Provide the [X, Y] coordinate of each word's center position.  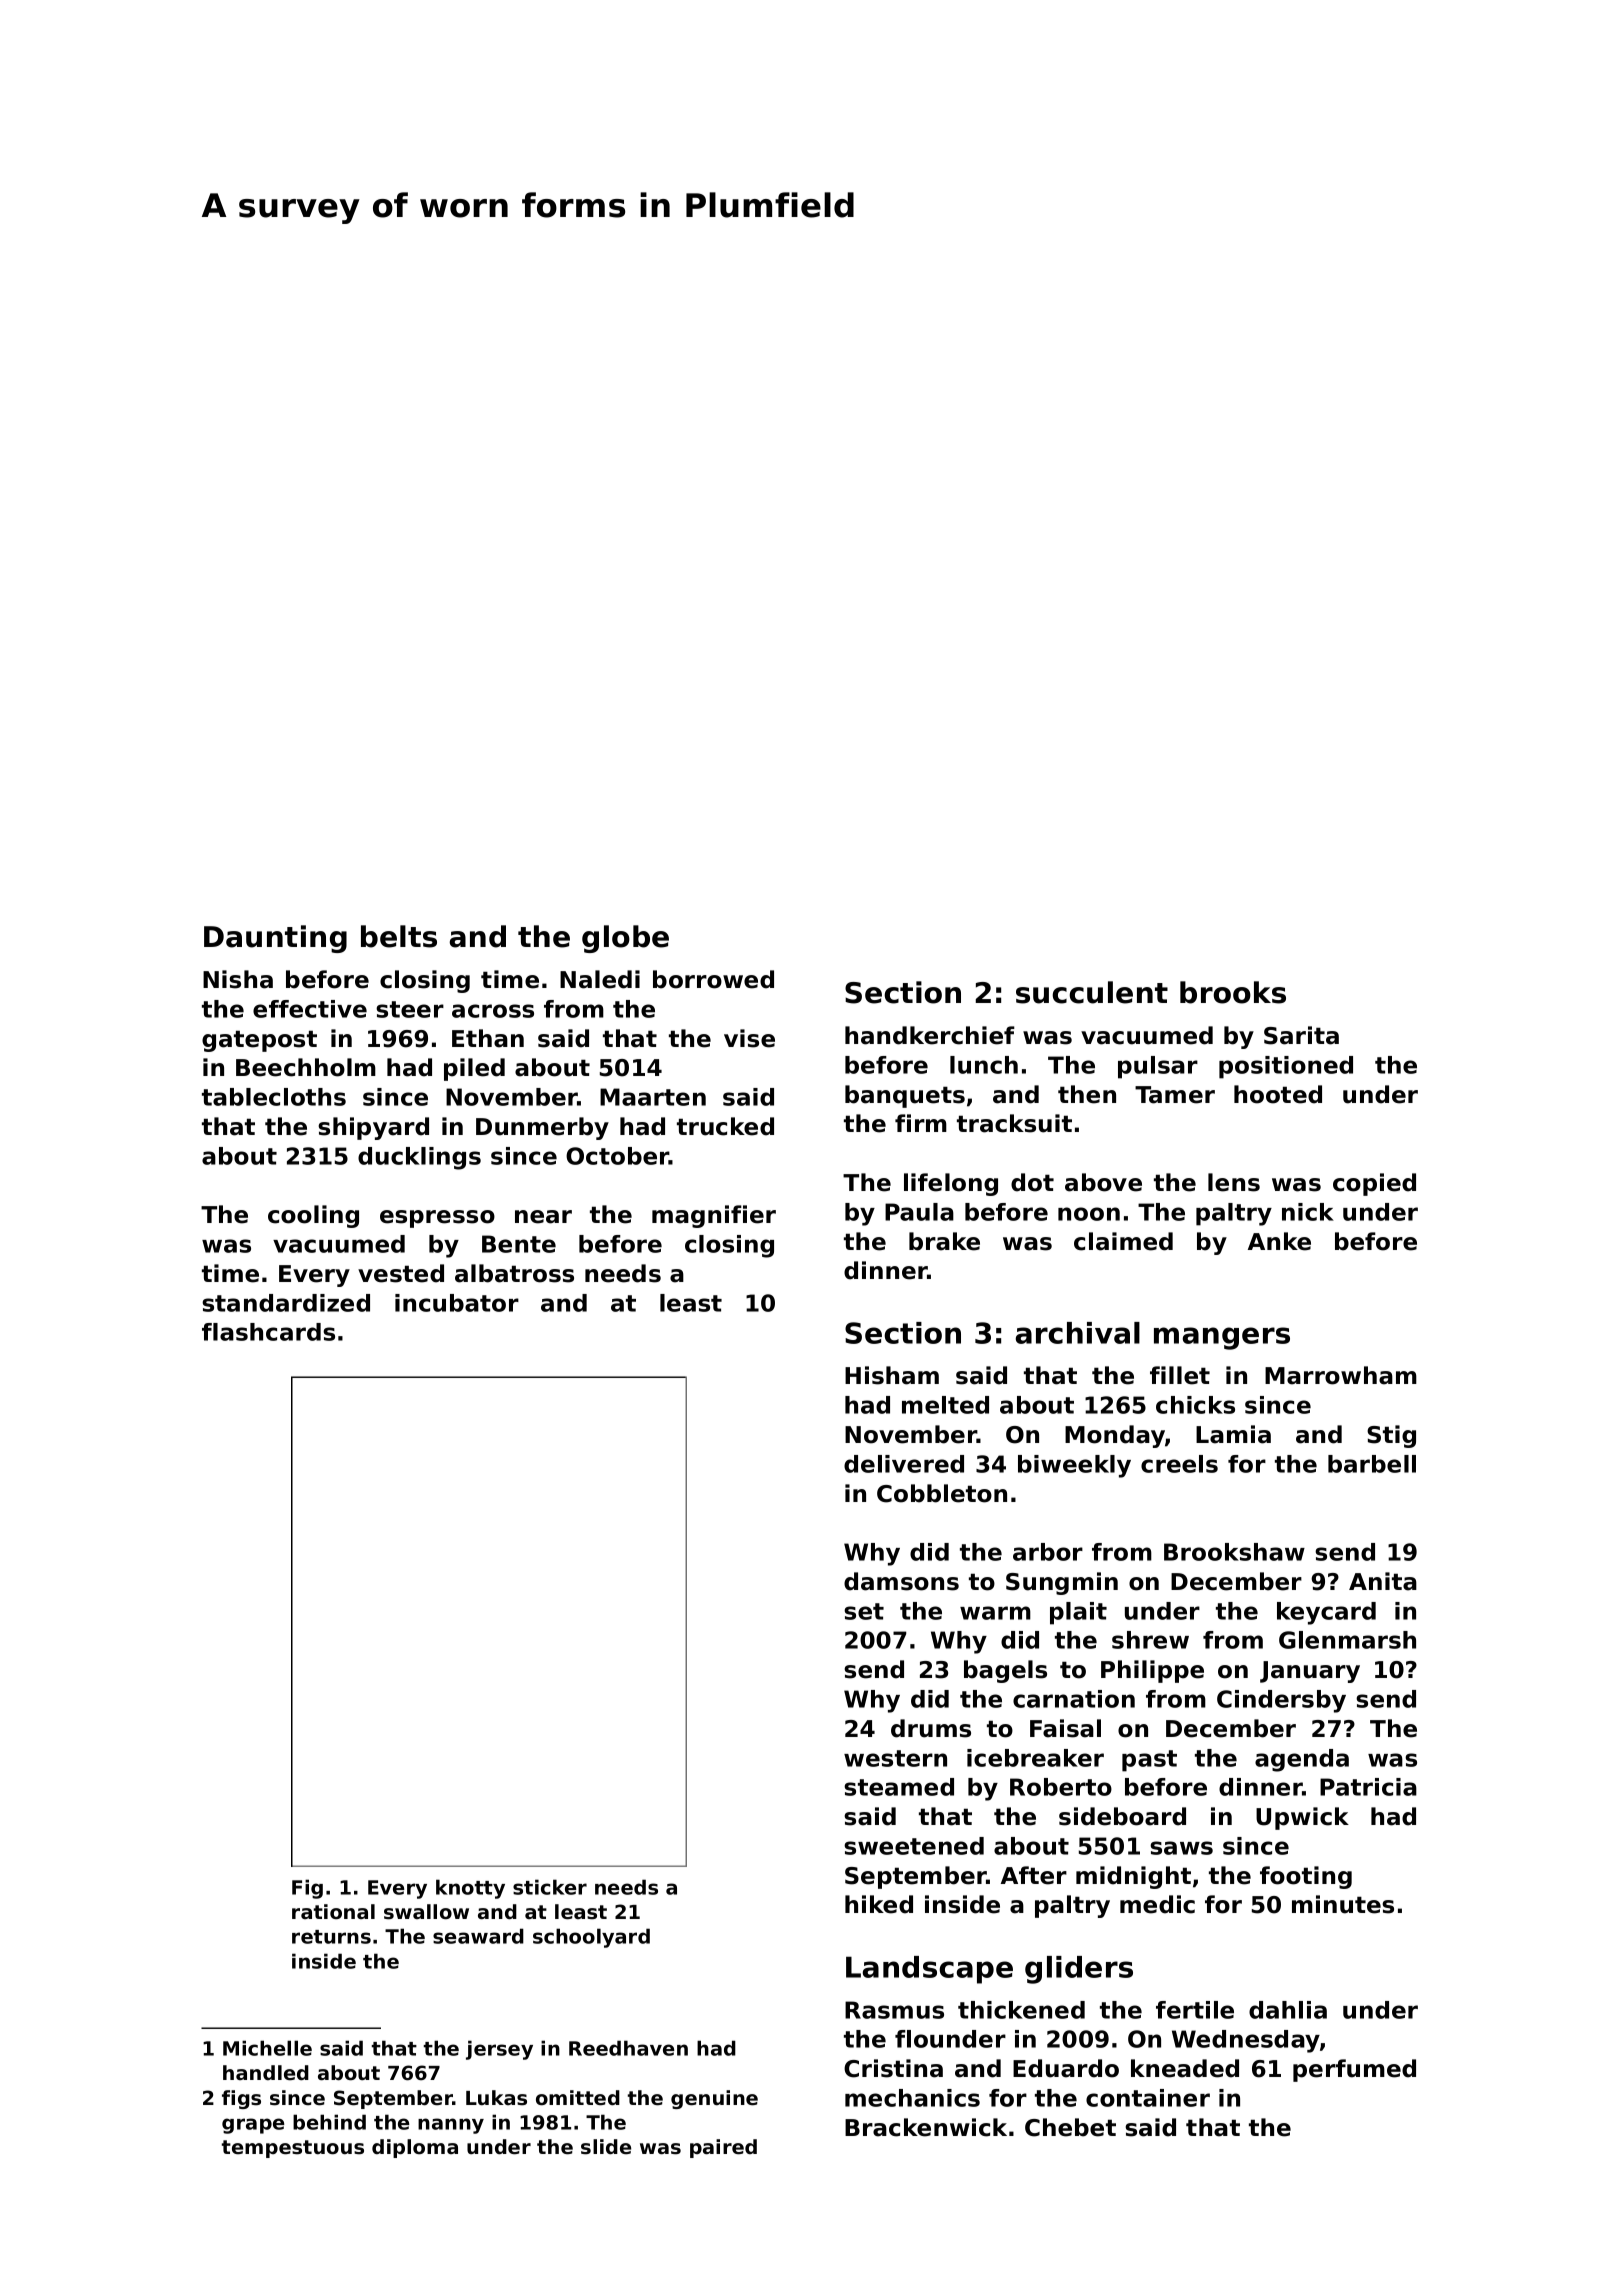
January [1310, 1672]
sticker [550, 1887]
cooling [313, 1216]
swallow [426, 1912]
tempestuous [293, 2149]
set [864, 1611]
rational [333, 1912]
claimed [1123, 1241]
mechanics [912, 2098]
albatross [514, 1273]
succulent [1092, 992]
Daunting [275, 939]
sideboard [1122, 1816]
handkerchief [930, 1035]
